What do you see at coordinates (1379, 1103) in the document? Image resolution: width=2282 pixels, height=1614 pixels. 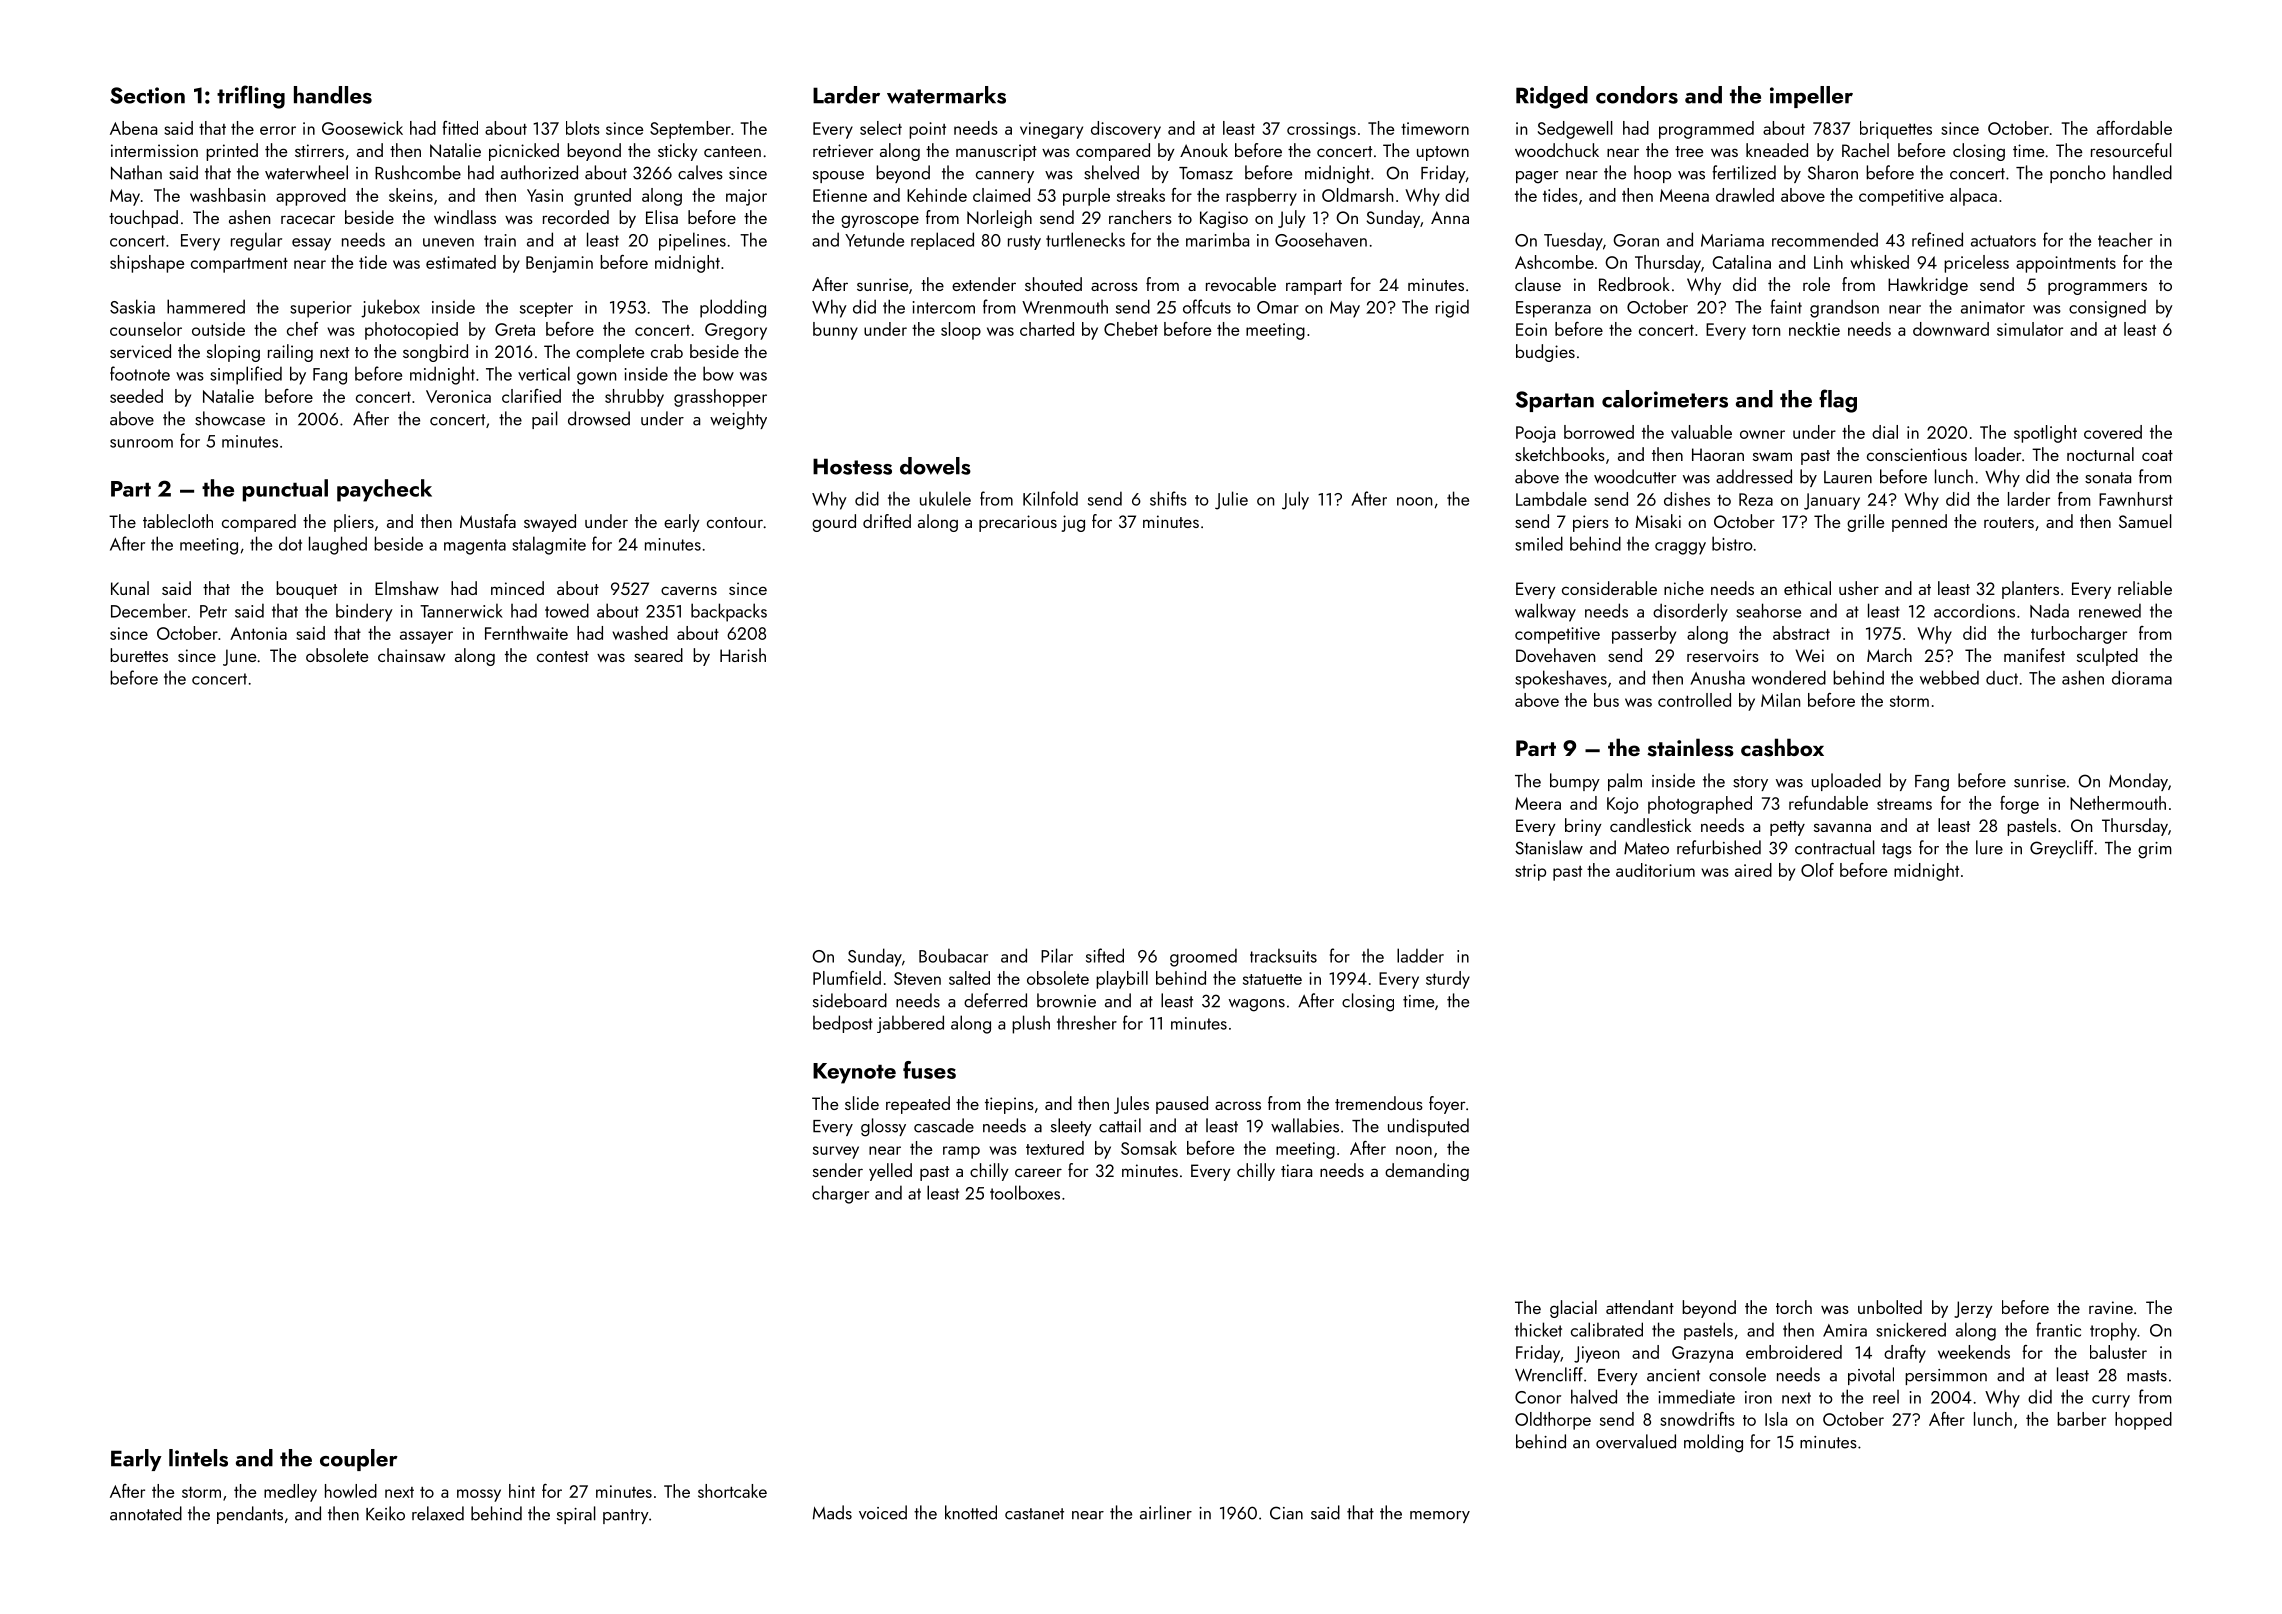 I see `tremendous` at bounding box center [1379, 1103].
